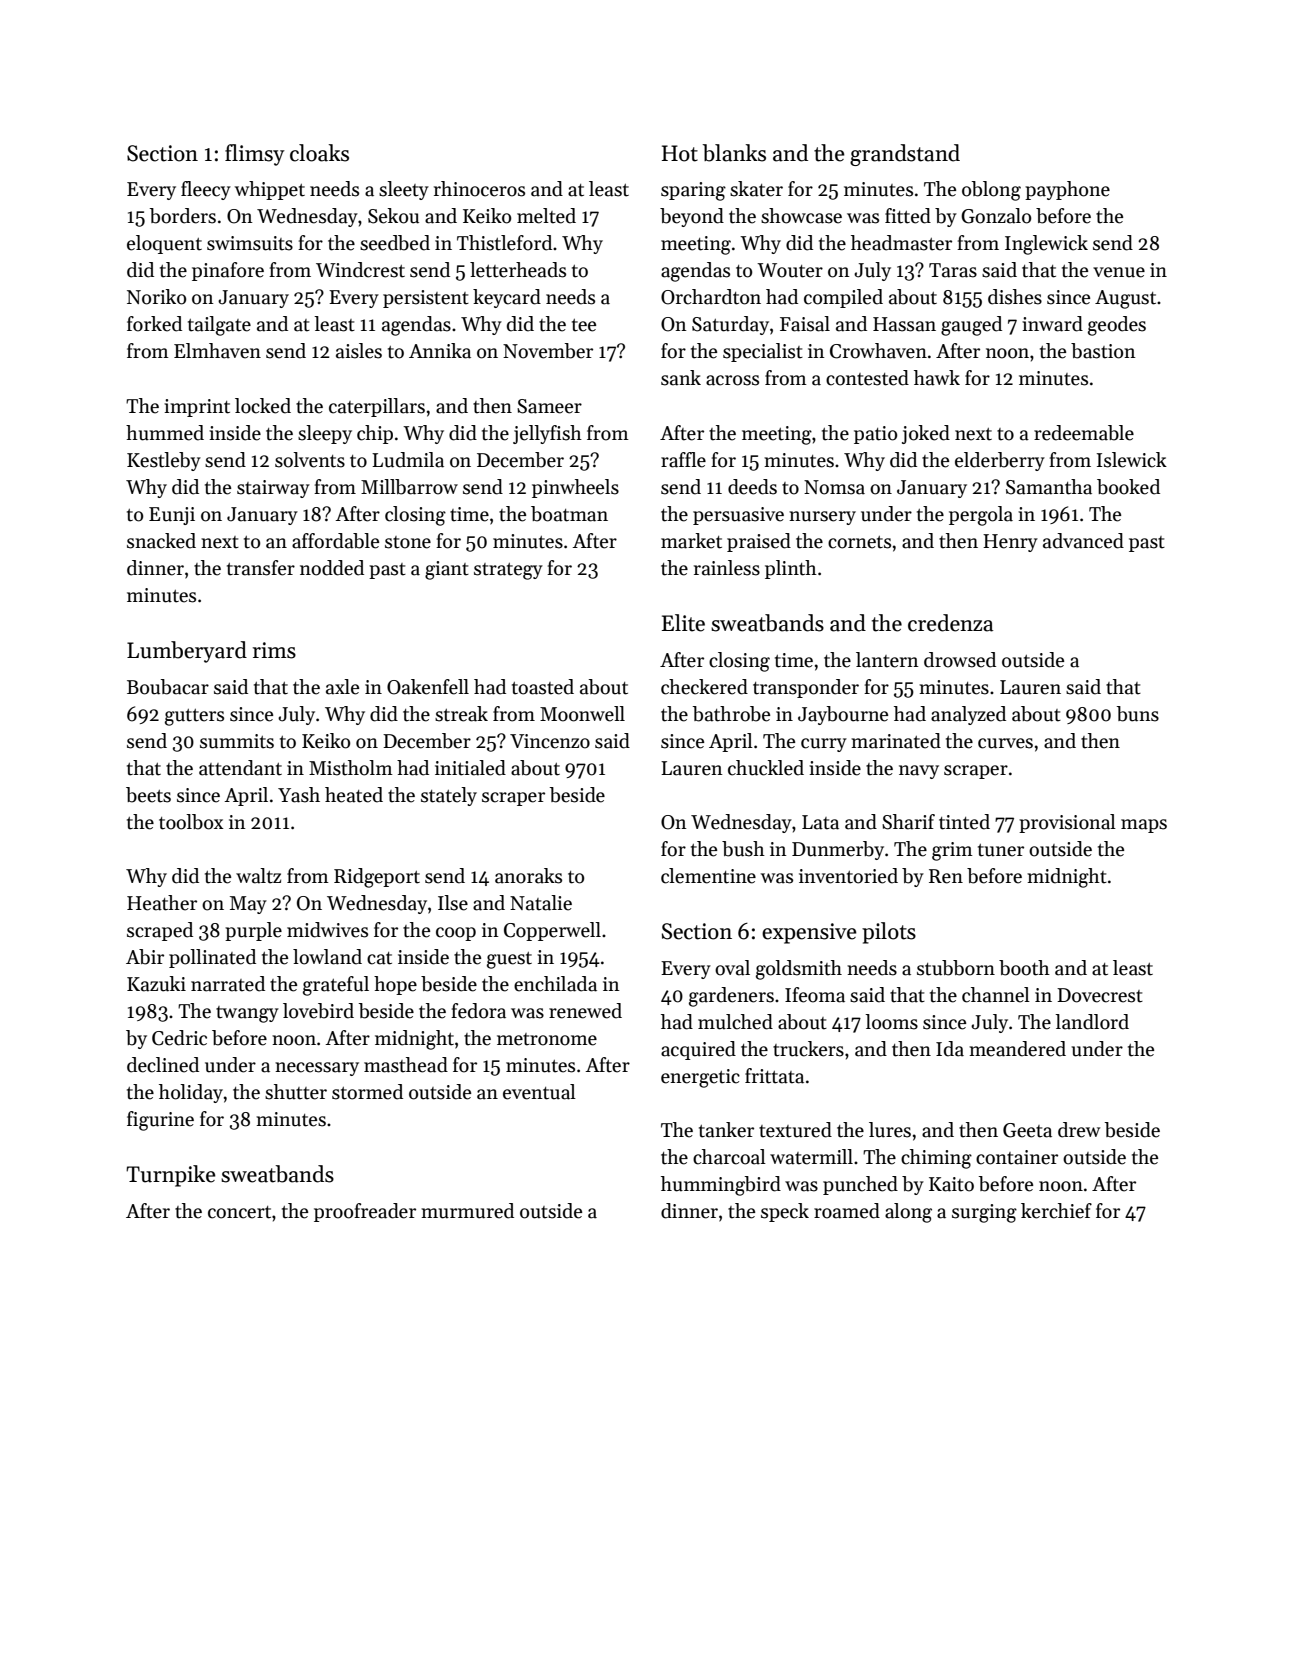 This screenshot has width=1295, height=1676. Describe the element at coordinates (756, 189) in the screenshot. I see `skater` at that location.
